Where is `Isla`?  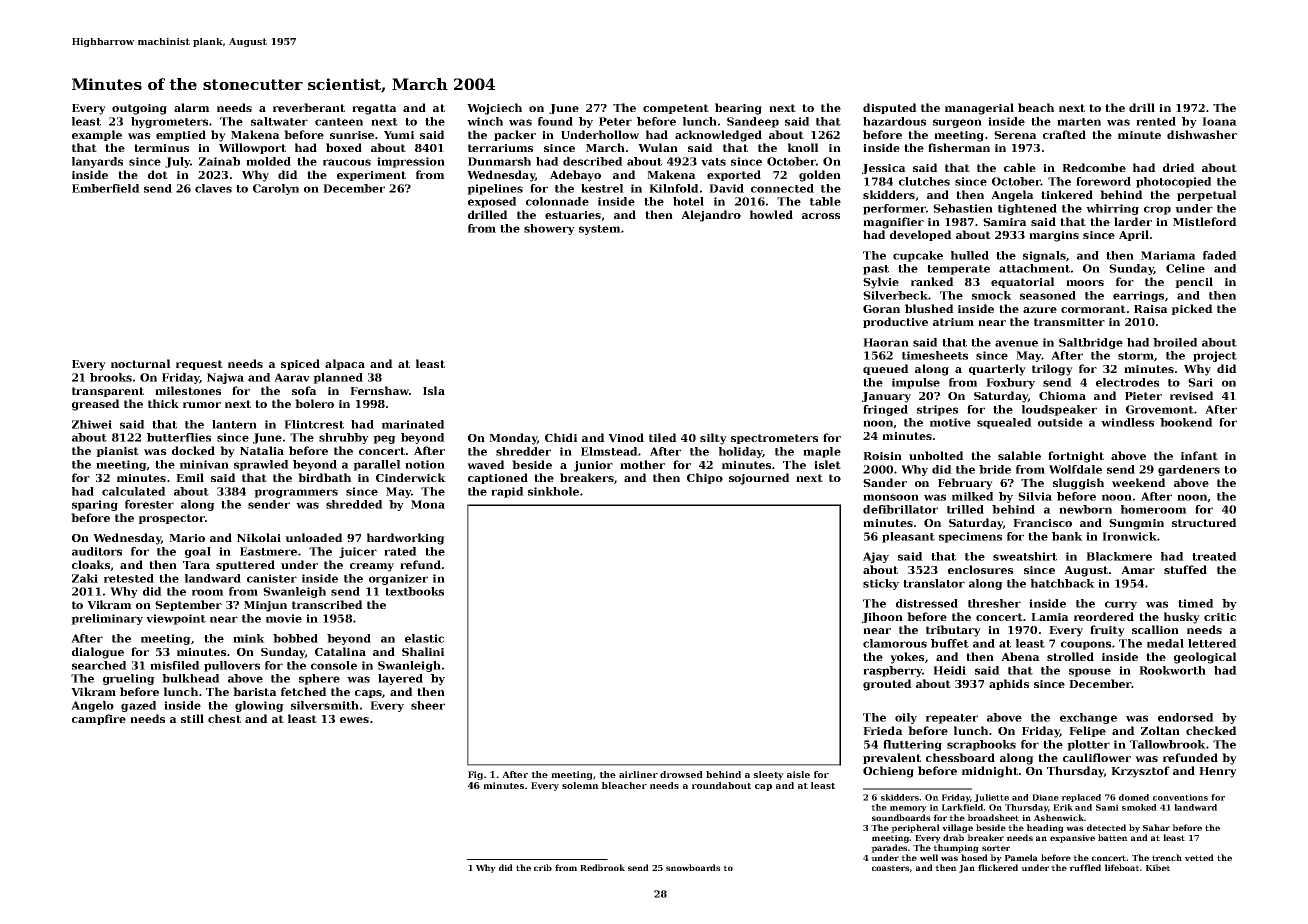 Isla is located at coordinates (434, 390).
